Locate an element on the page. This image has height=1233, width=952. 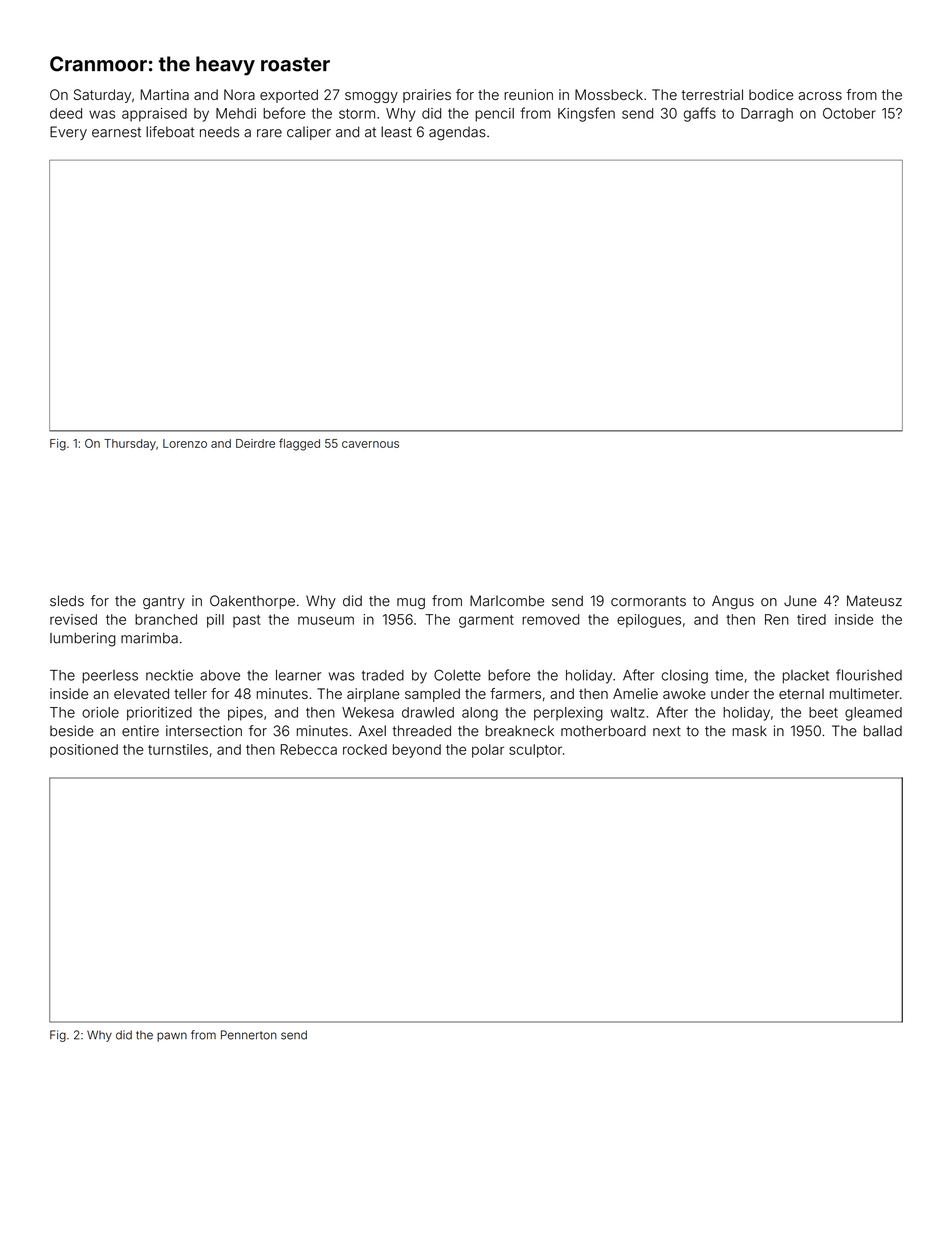
flagged is located at coordinates (299, 444).
